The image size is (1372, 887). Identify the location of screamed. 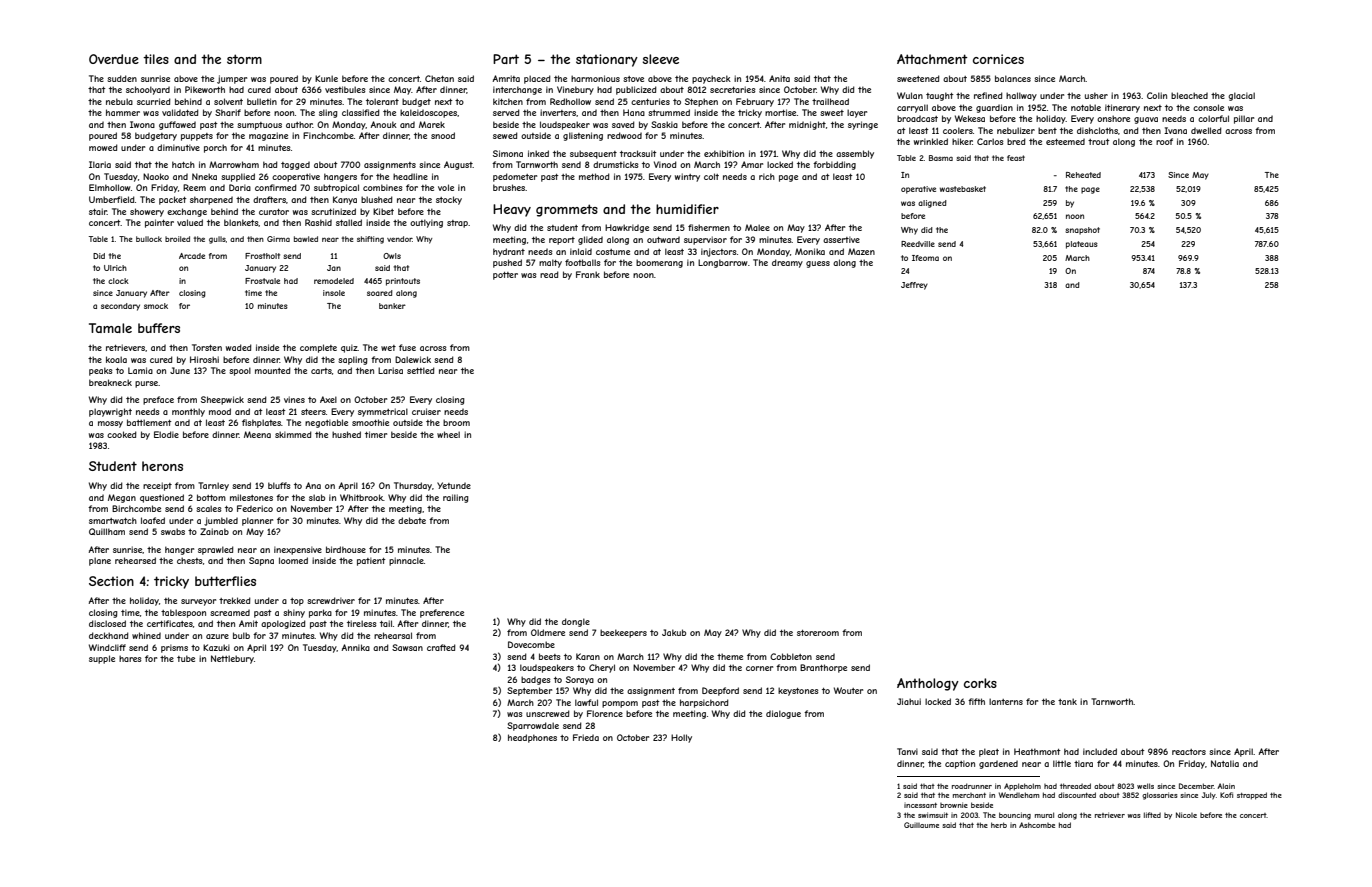
(230, 612).
